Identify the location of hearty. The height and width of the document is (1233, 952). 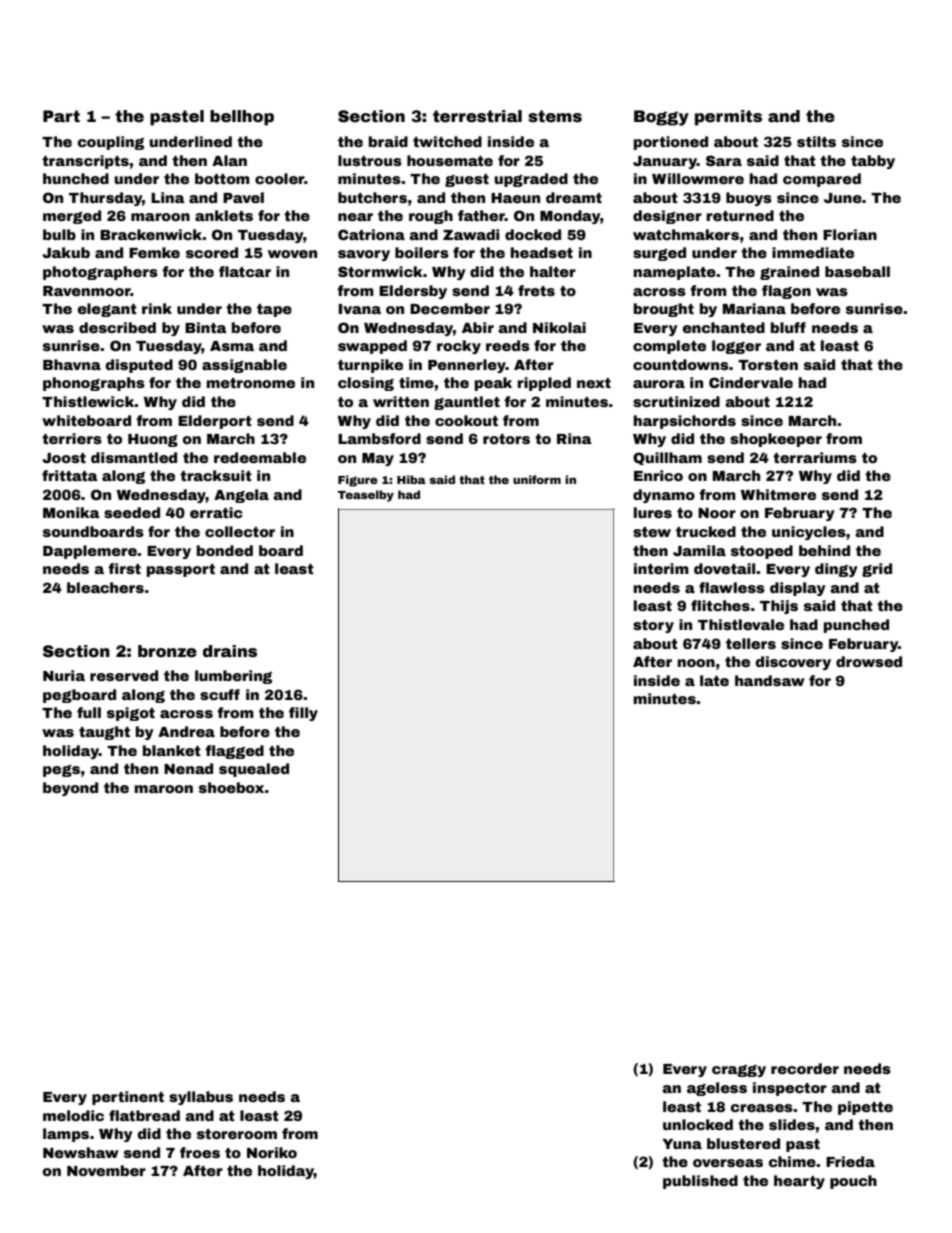
(799, 1182).
